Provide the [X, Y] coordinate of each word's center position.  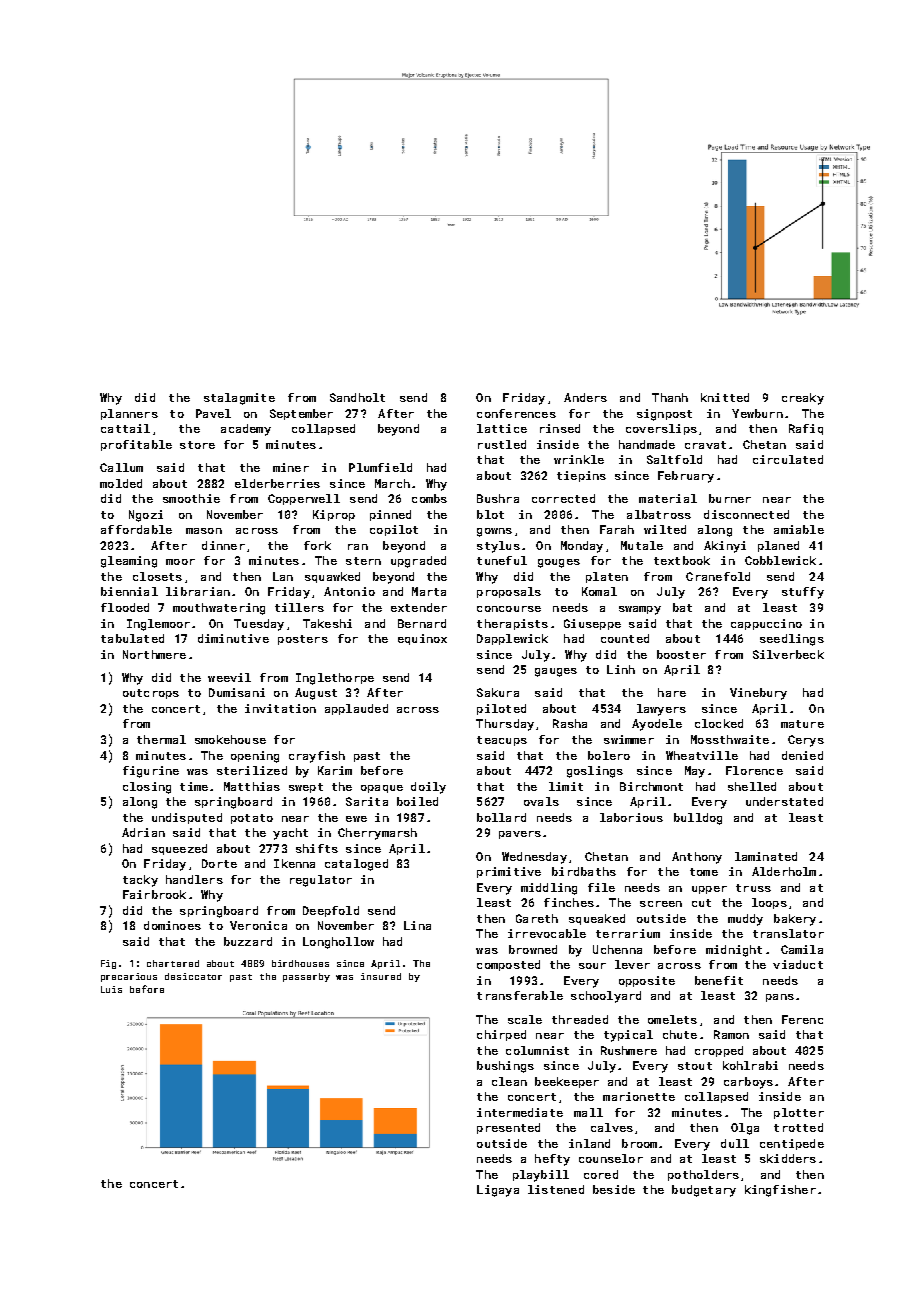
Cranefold [718, 576]
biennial [129, 591]
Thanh [670, 397]
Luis [111, 989]
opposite [647, 981]
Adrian [143, 832]
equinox [422, 639]
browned [533, 949]
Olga [745, 1129]
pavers [520, 835]
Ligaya [498, 1191]
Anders [585, 397]
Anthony [697, 858]
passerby [306, 977]
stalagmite [239, 399]
